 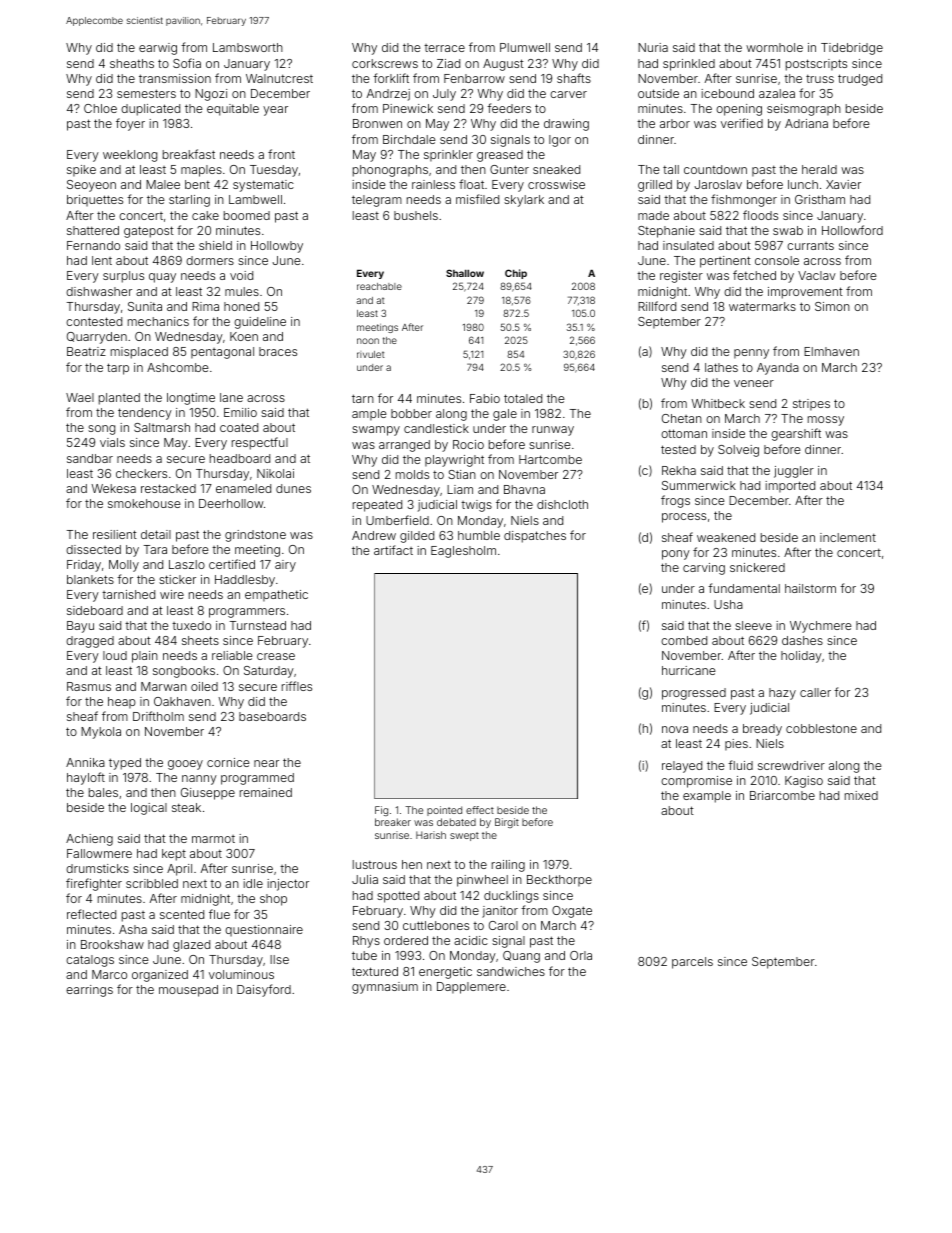 I want to click on dispatches, so click(x=535, y=537).
